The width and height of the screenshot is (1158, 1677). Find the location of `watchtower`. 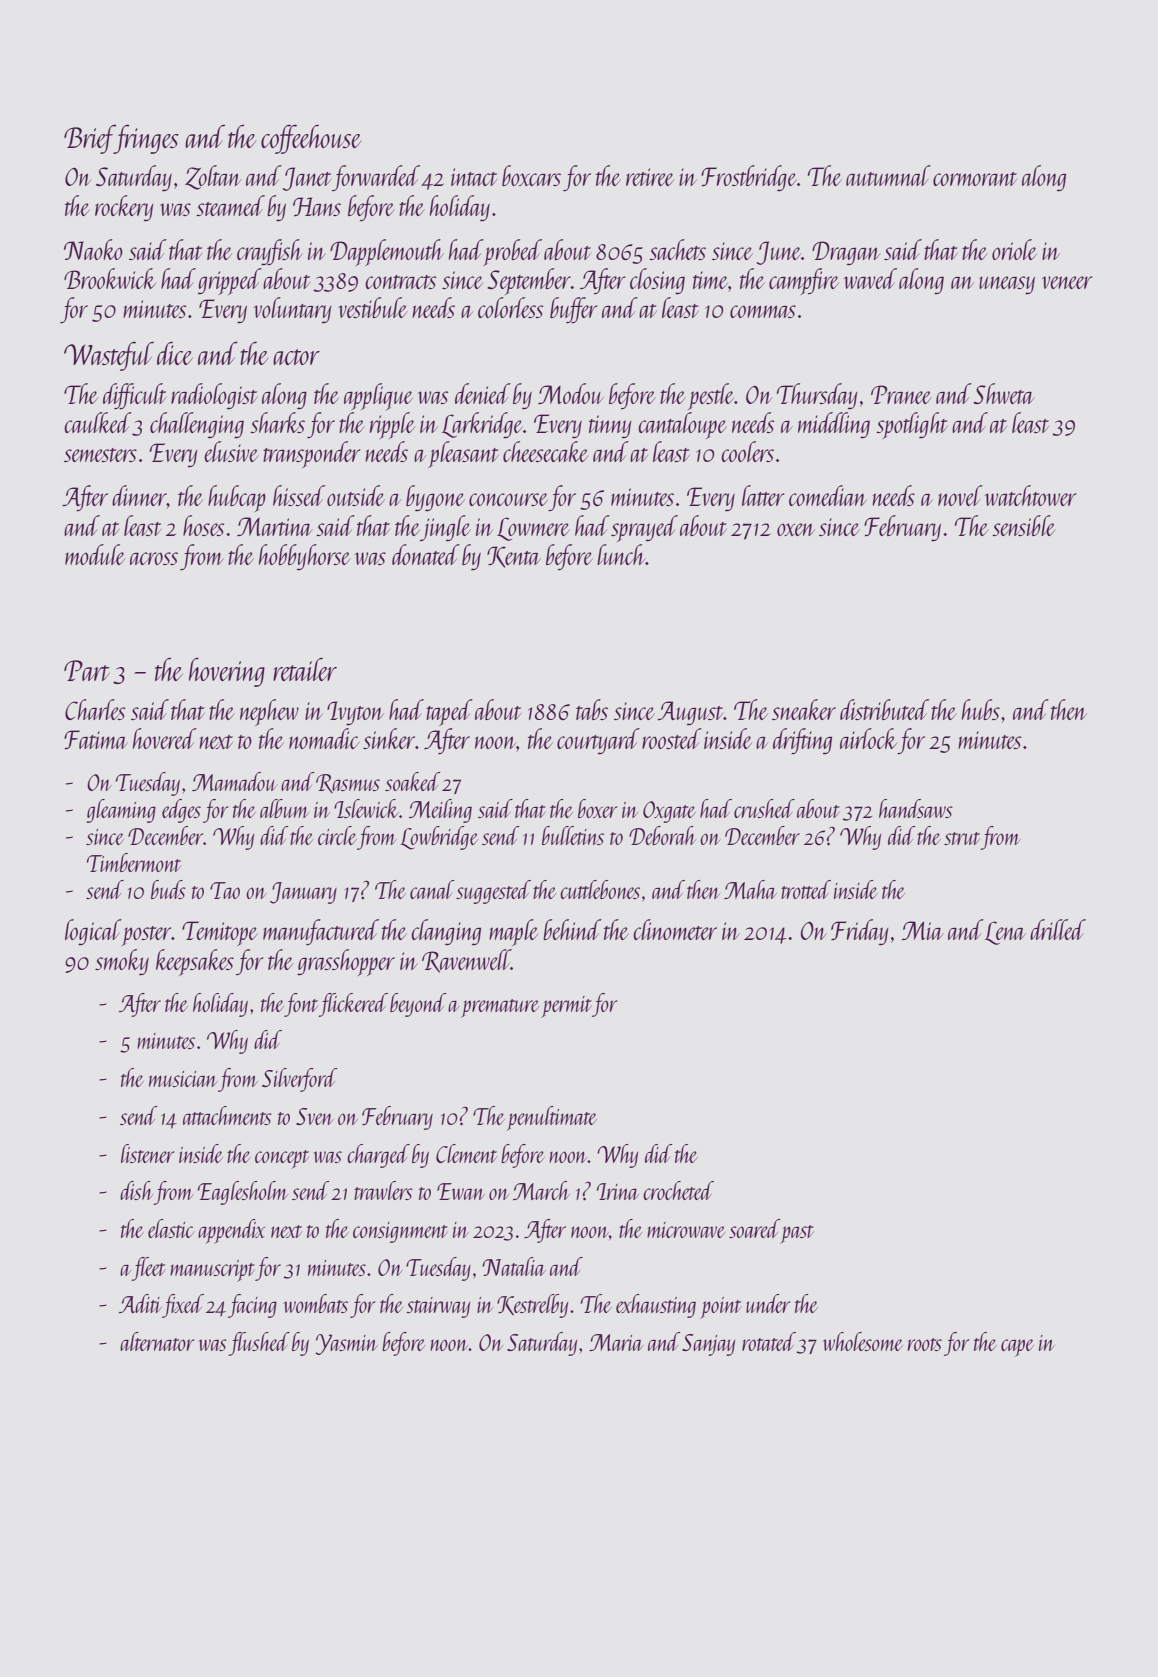

watchtower is located at coordinates (1030, 495).
